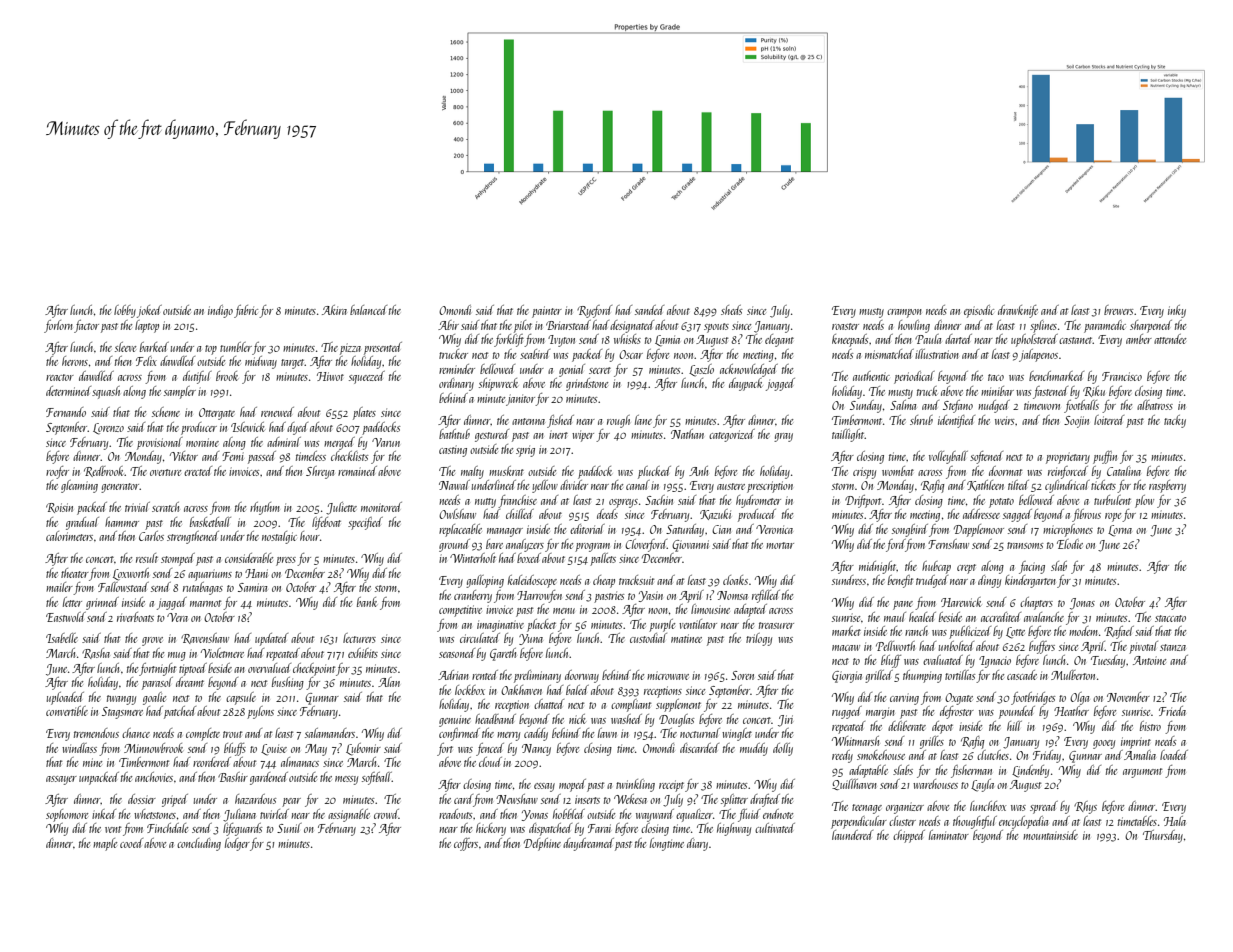  Describe the element at coordinates (135, 617) in the document. I see `riverboats` at that location.
